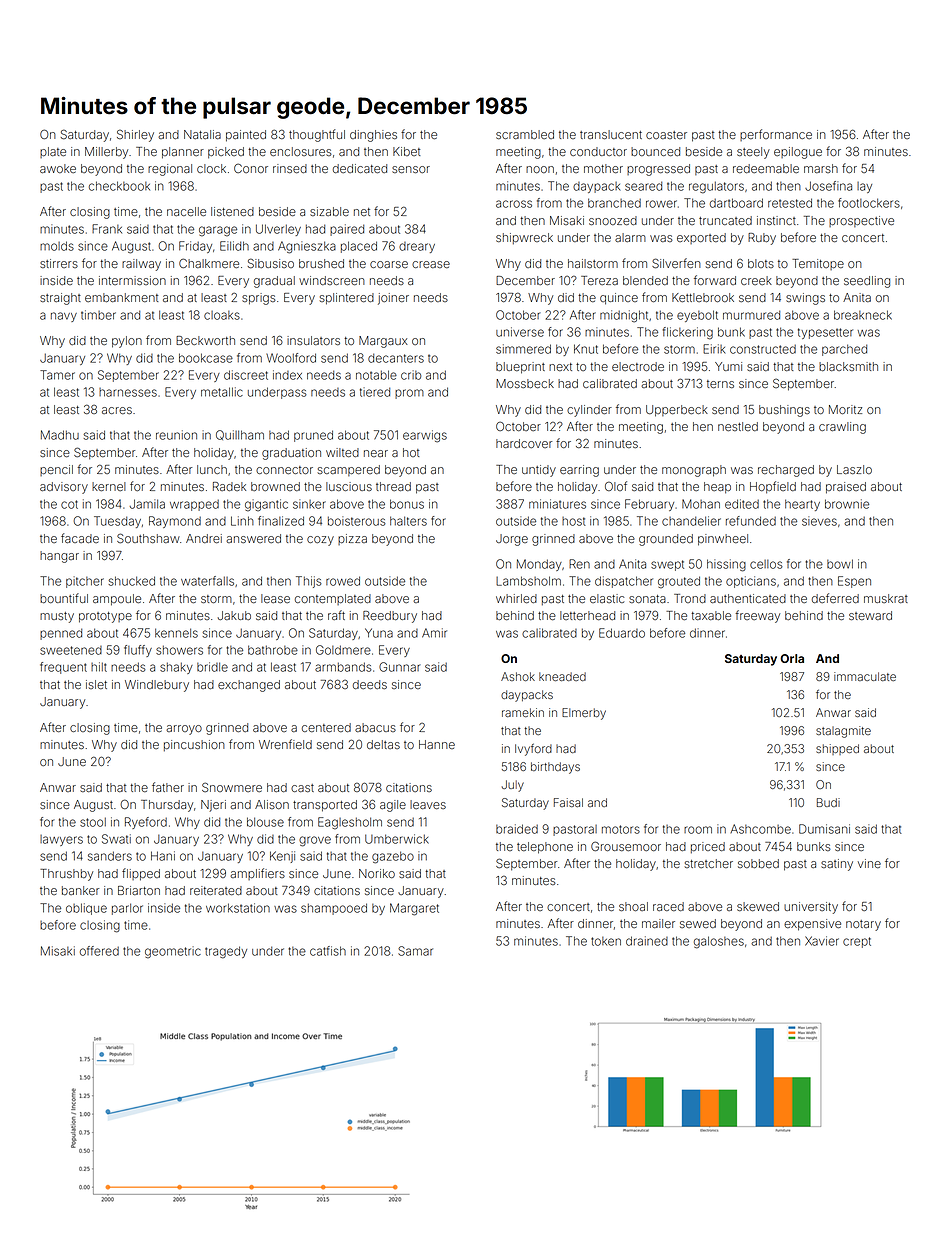 This screenshot has width=952, height=1233. Describe the element at coordinates (362, 212) in the screenshot. I see `net` at that location.
